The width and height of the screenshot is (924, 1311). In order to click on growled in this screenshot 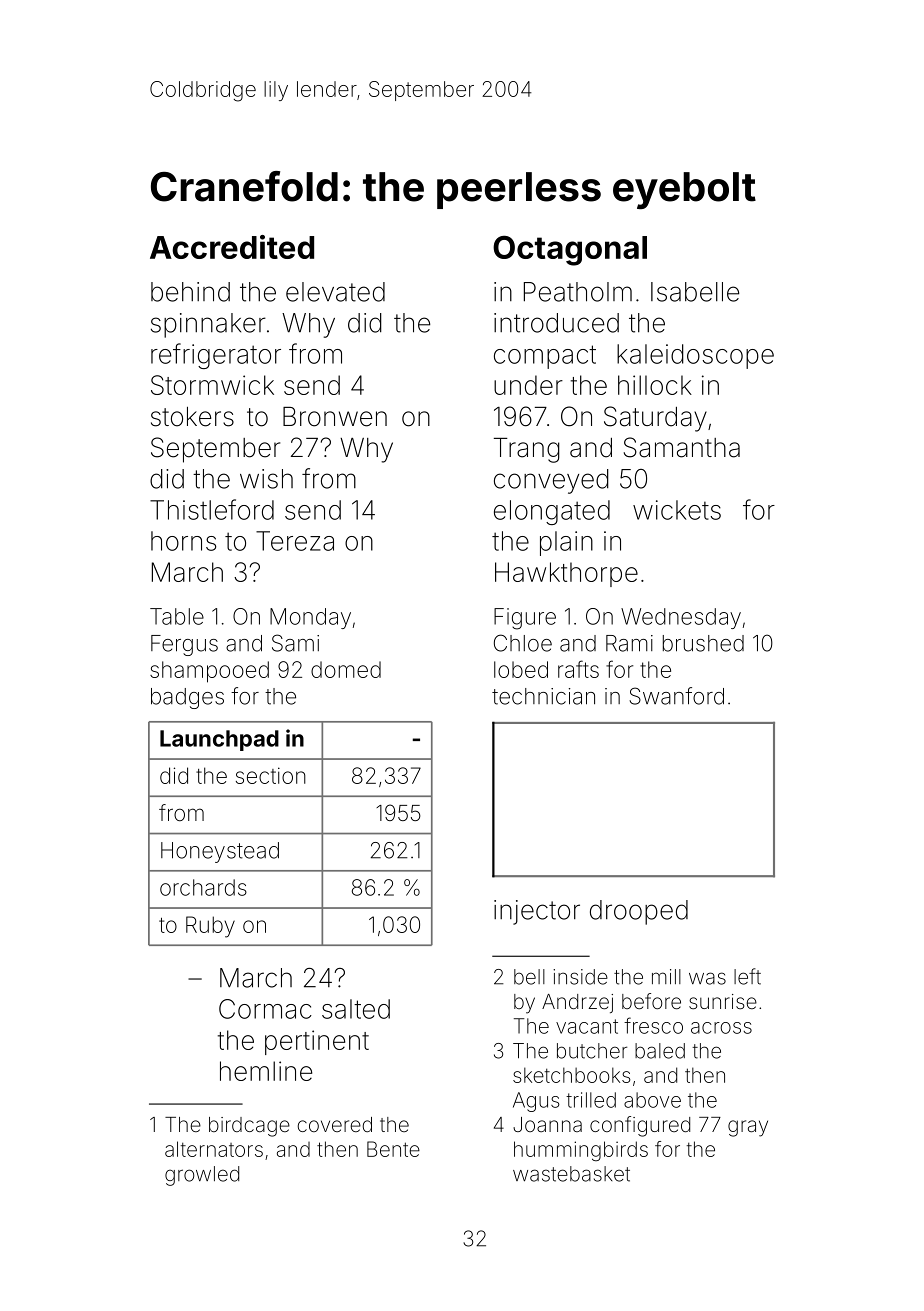, I will do `click(202, 1176)`.
